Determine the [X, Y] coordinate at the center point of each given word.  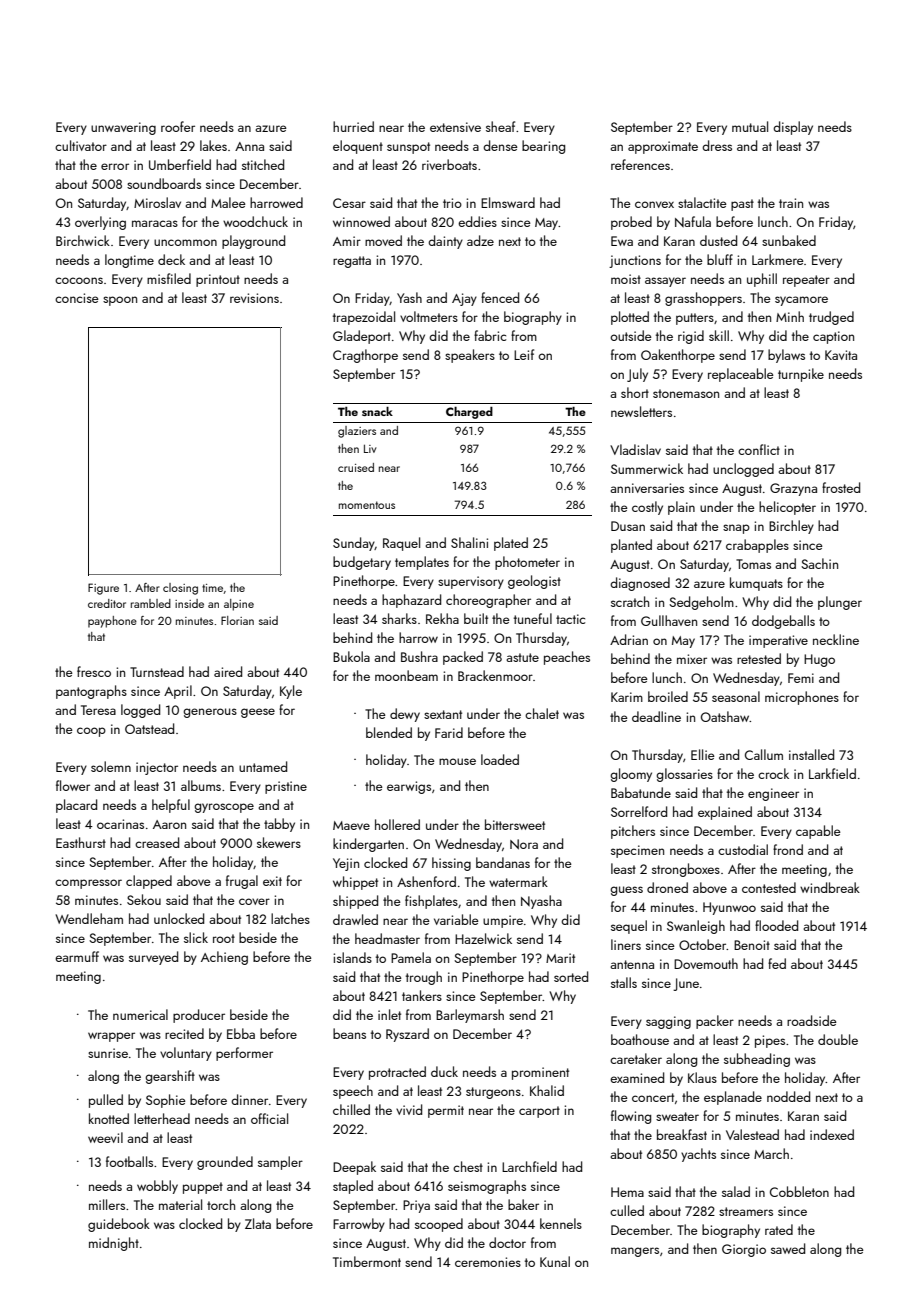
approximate [663, 147]
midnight [114, 1244]
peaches [567, 658]
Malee [228, 202]
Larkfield [832, 773]
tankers [422, 995]
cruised [356, 467]
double [838, 1039]
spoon [120, 301]
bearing [543, 147]
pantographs [91, 692]
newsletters [641, 411]
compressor [88, 884]
